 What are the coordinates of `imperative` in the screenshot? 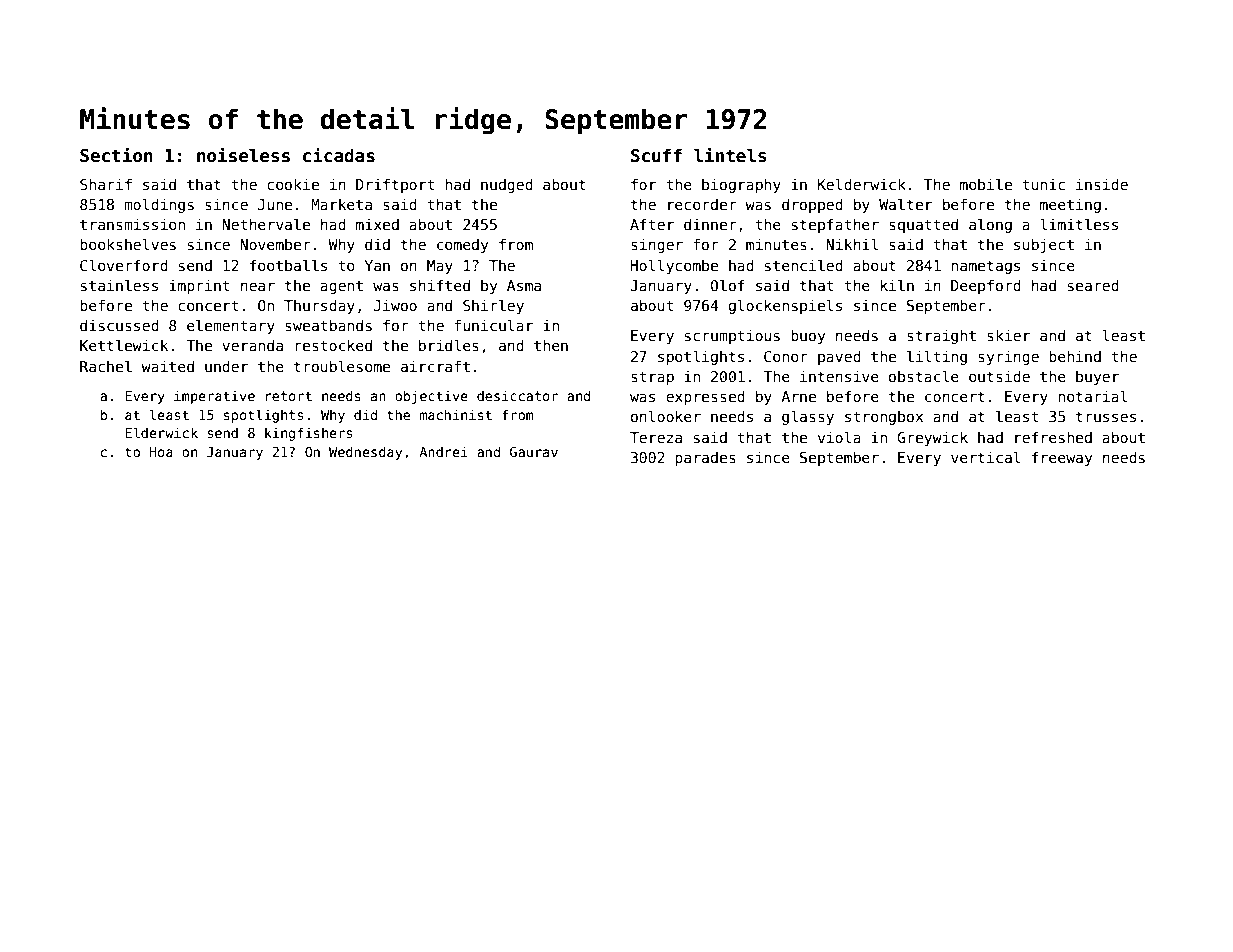 It's located at (214, 397).
